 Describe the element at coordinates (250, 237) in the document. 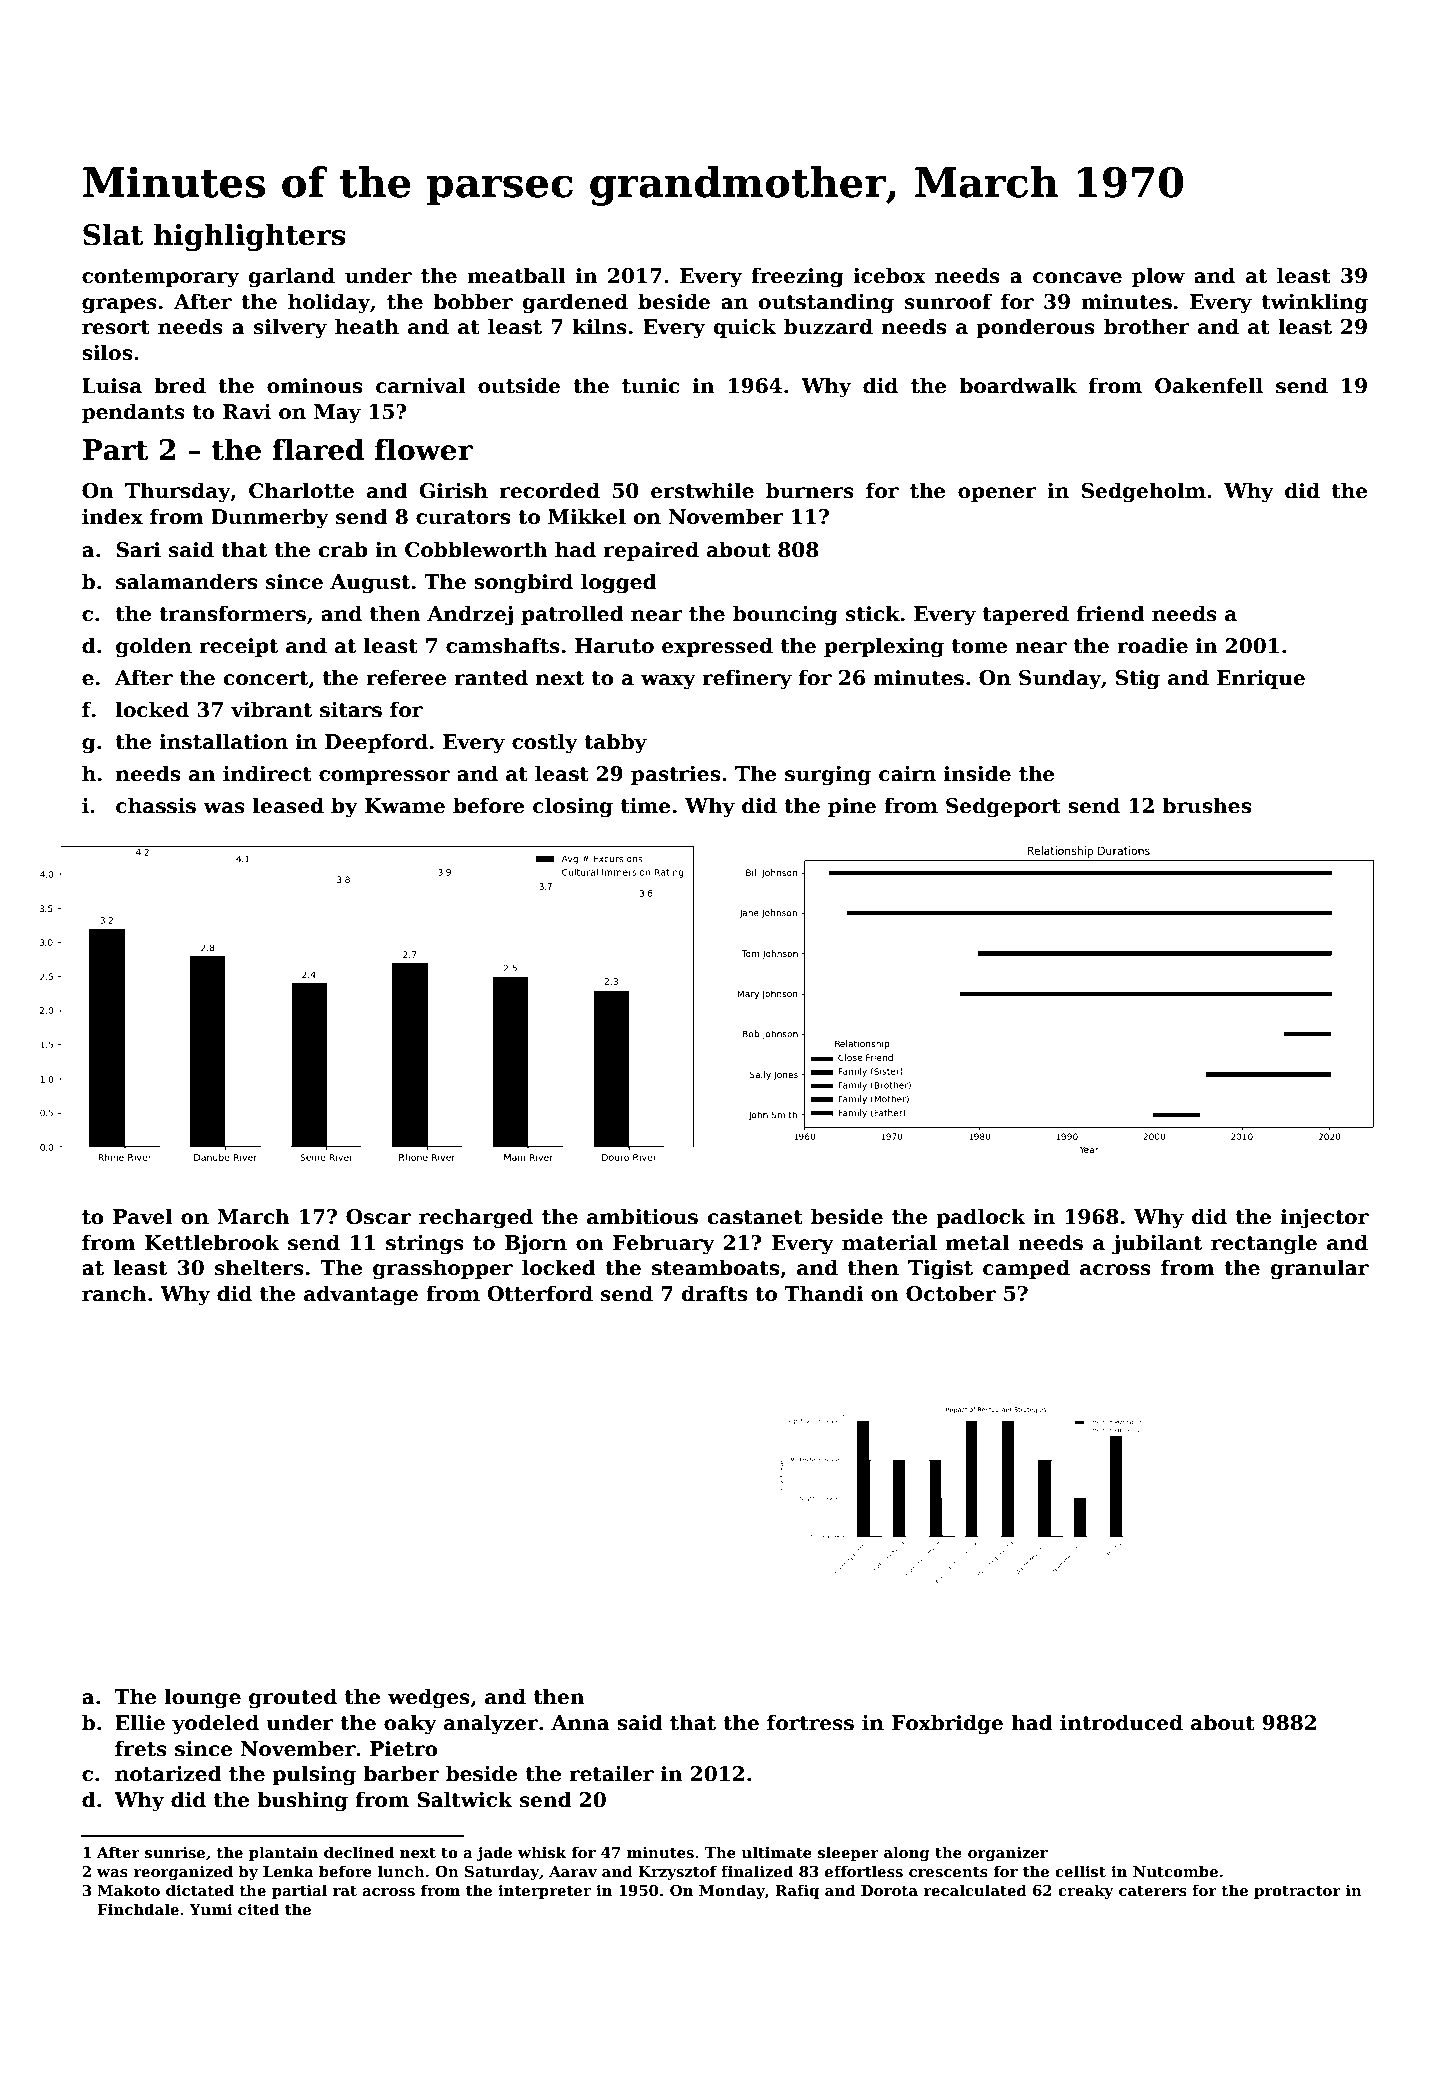

I see `highlighters` at that location.
